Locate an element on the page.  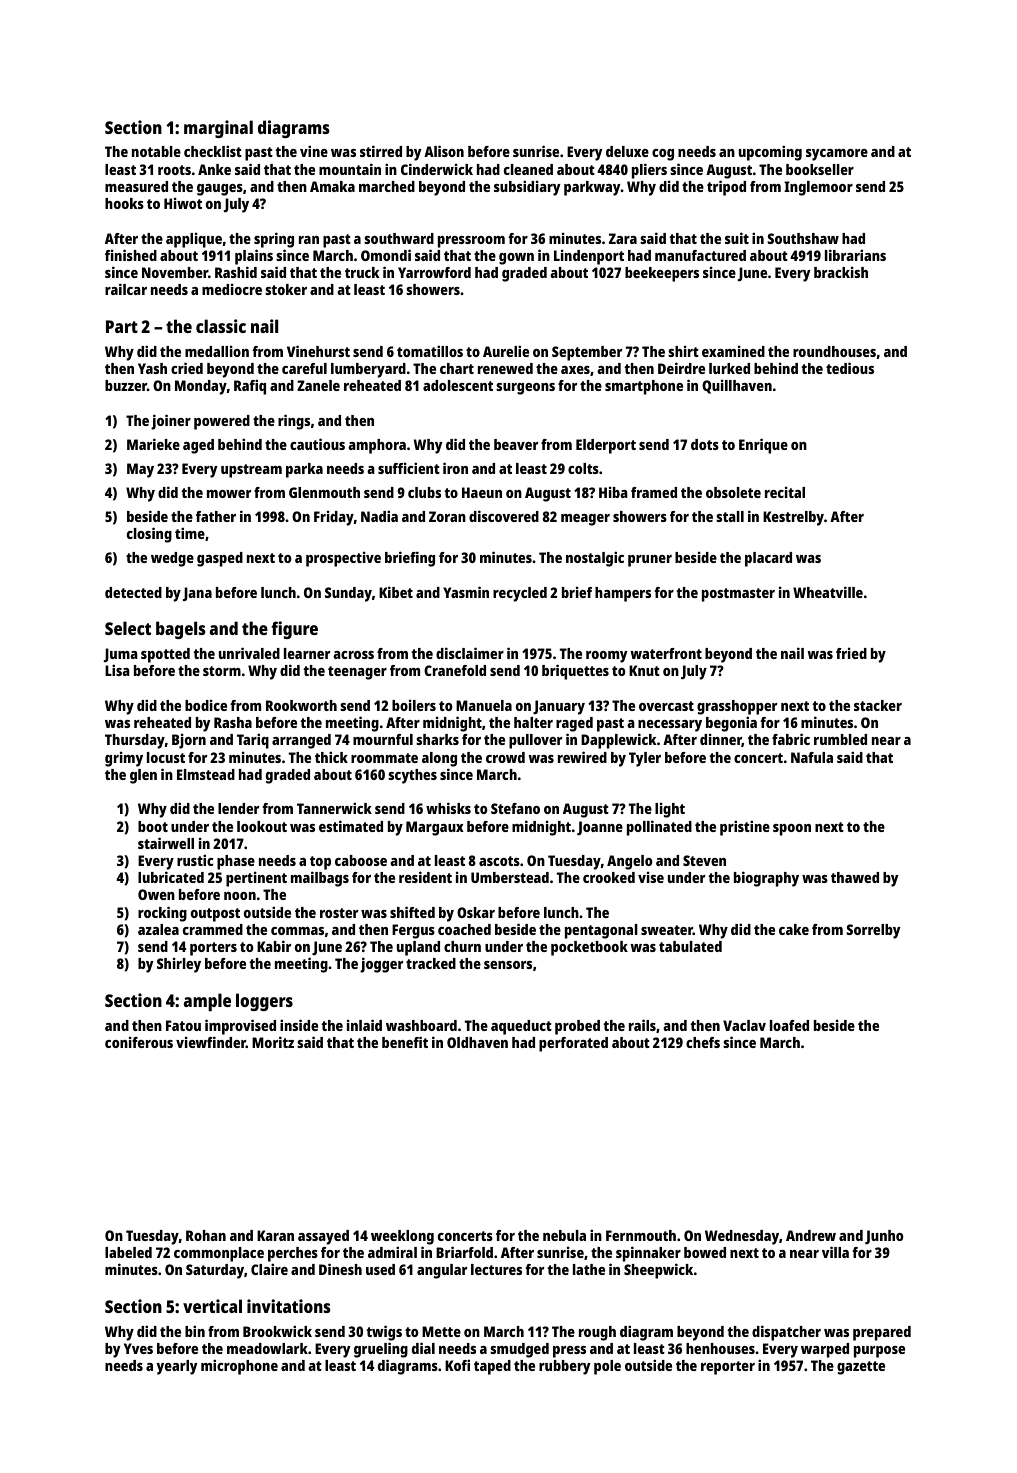
librarians is located at coordinates (855, 255).
